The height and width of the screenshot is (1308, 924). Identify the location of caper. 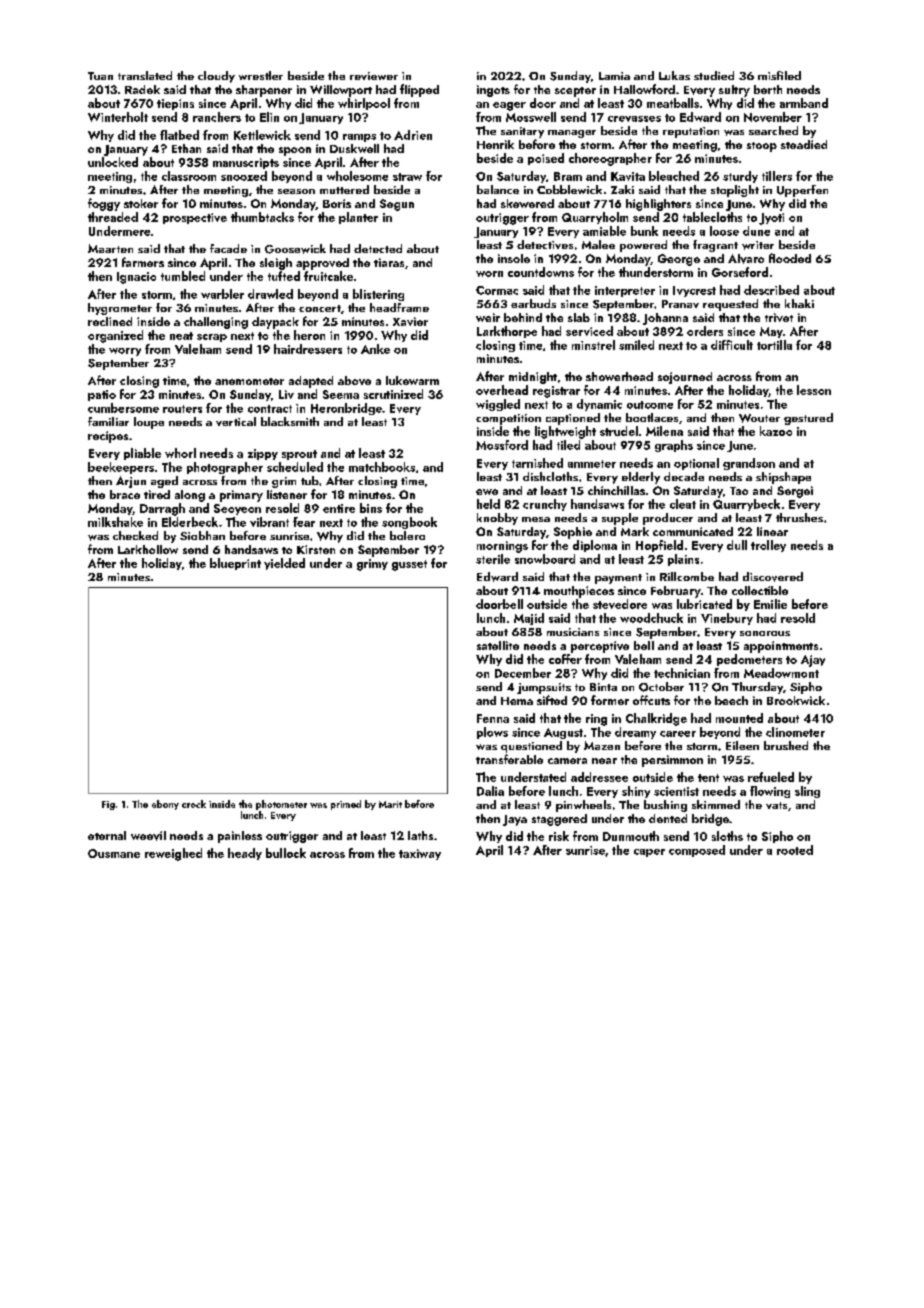
(649, 853).
